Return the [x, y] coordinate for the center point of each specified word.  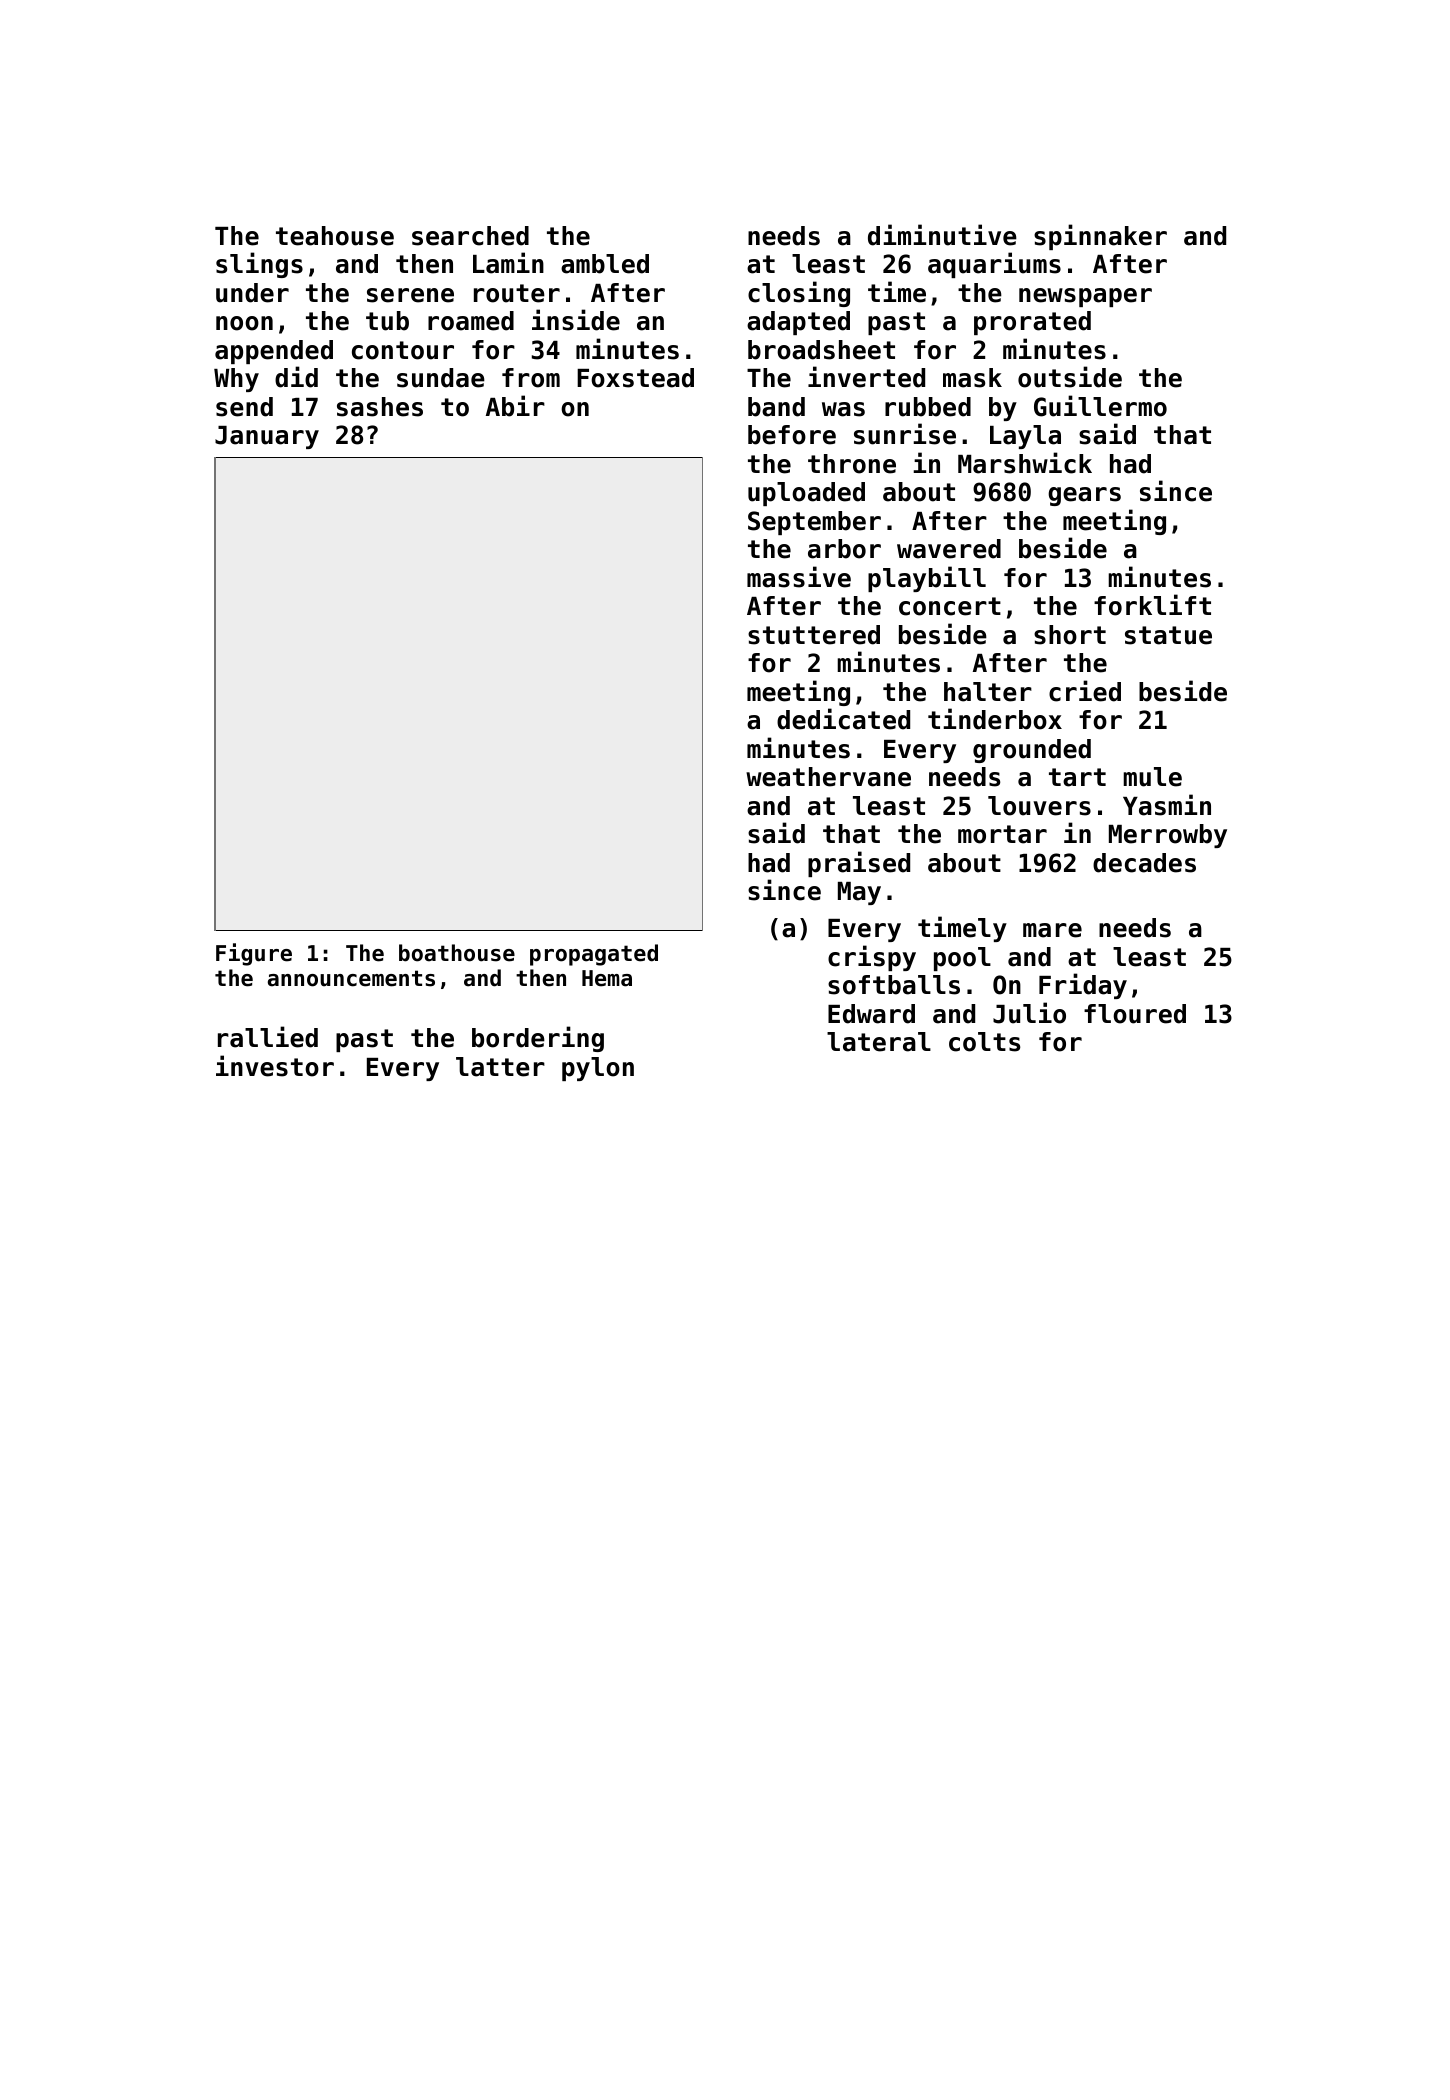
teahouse [335, 236]
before [792, 435]
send [244, 407]
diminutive [942, 235]
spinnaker [1100, 237]
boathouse [457, 953]
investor [275, 1066]
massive [799, 577]
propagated [594, 955]
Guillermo [1100, 406]
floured [1135, 1014]
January [267, 437]
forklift [1152, 605]
